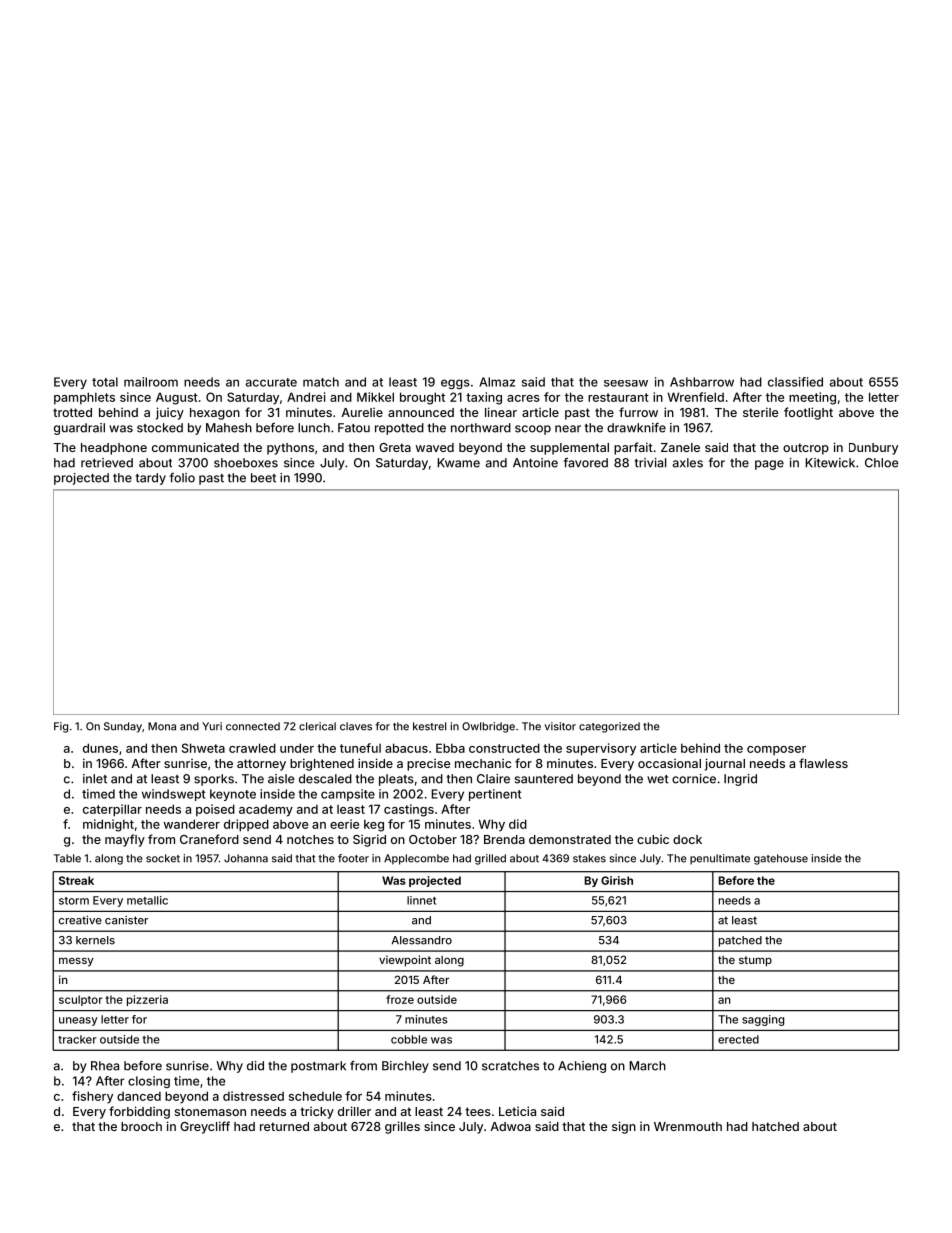  Describe the element at coordinates (490, 859) in the screenshot. I see `grilled` at that location.
